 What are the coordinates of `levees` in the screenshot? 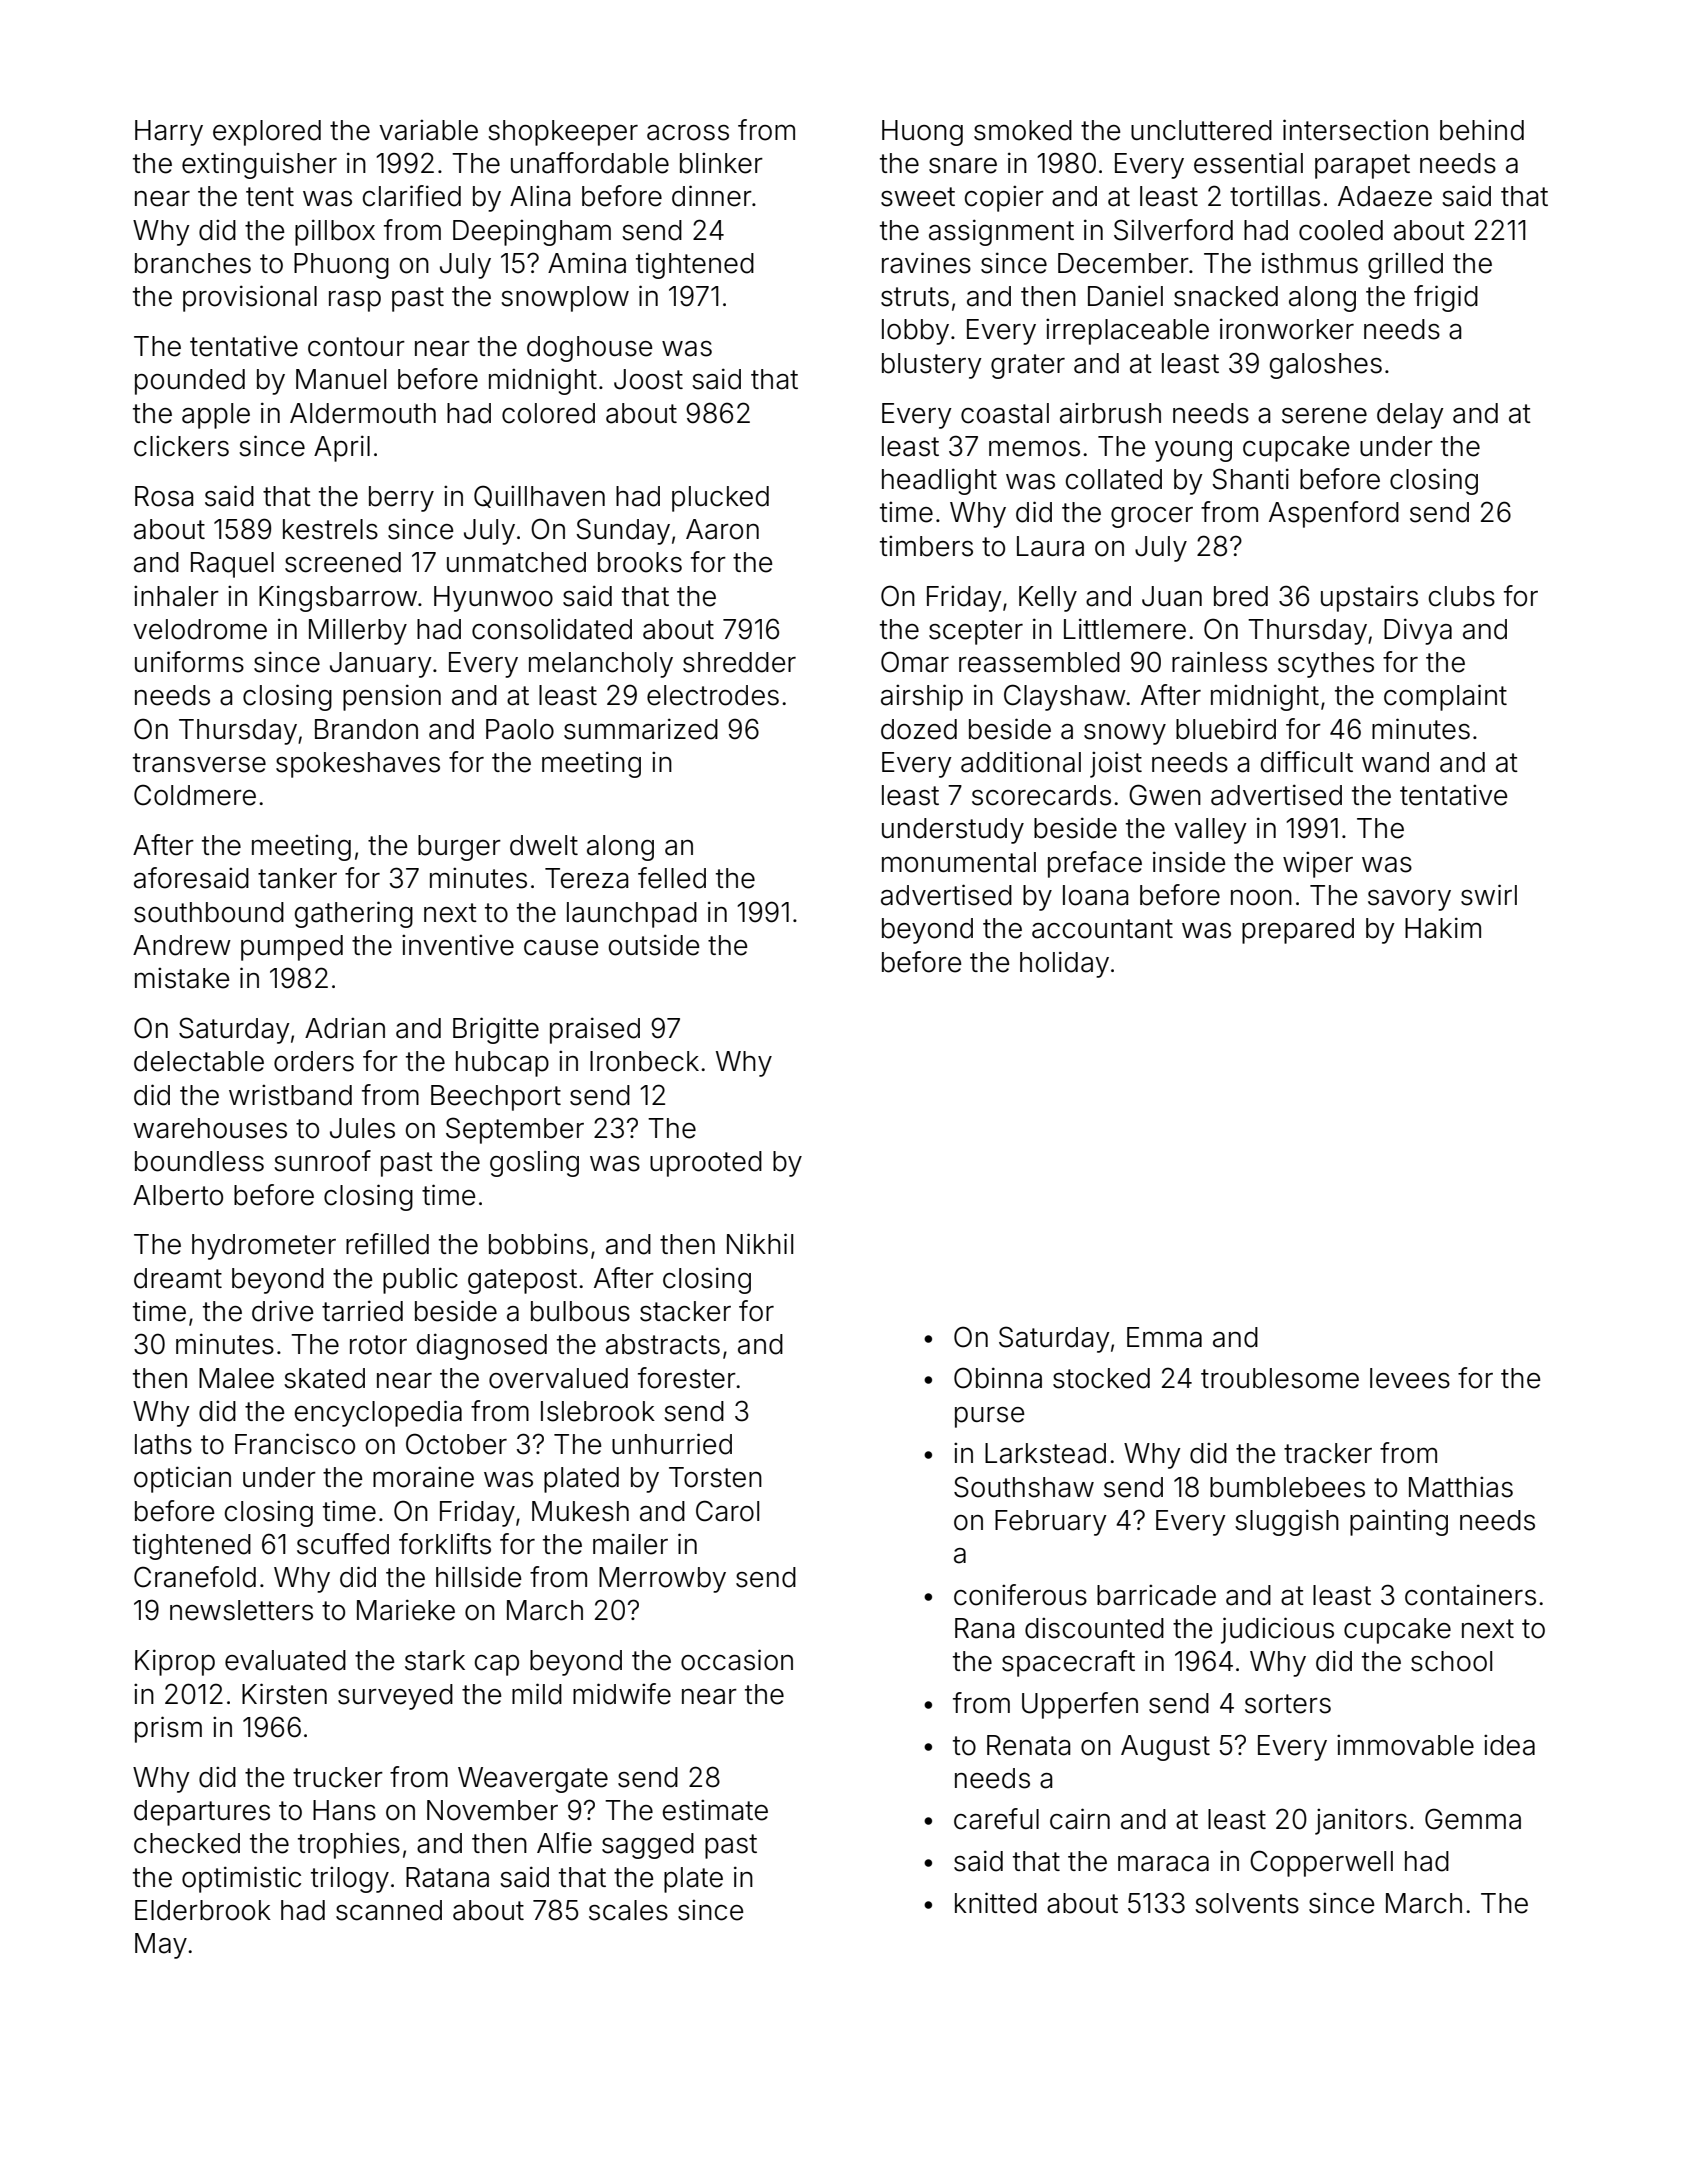 It's located at (1410, 1378).
